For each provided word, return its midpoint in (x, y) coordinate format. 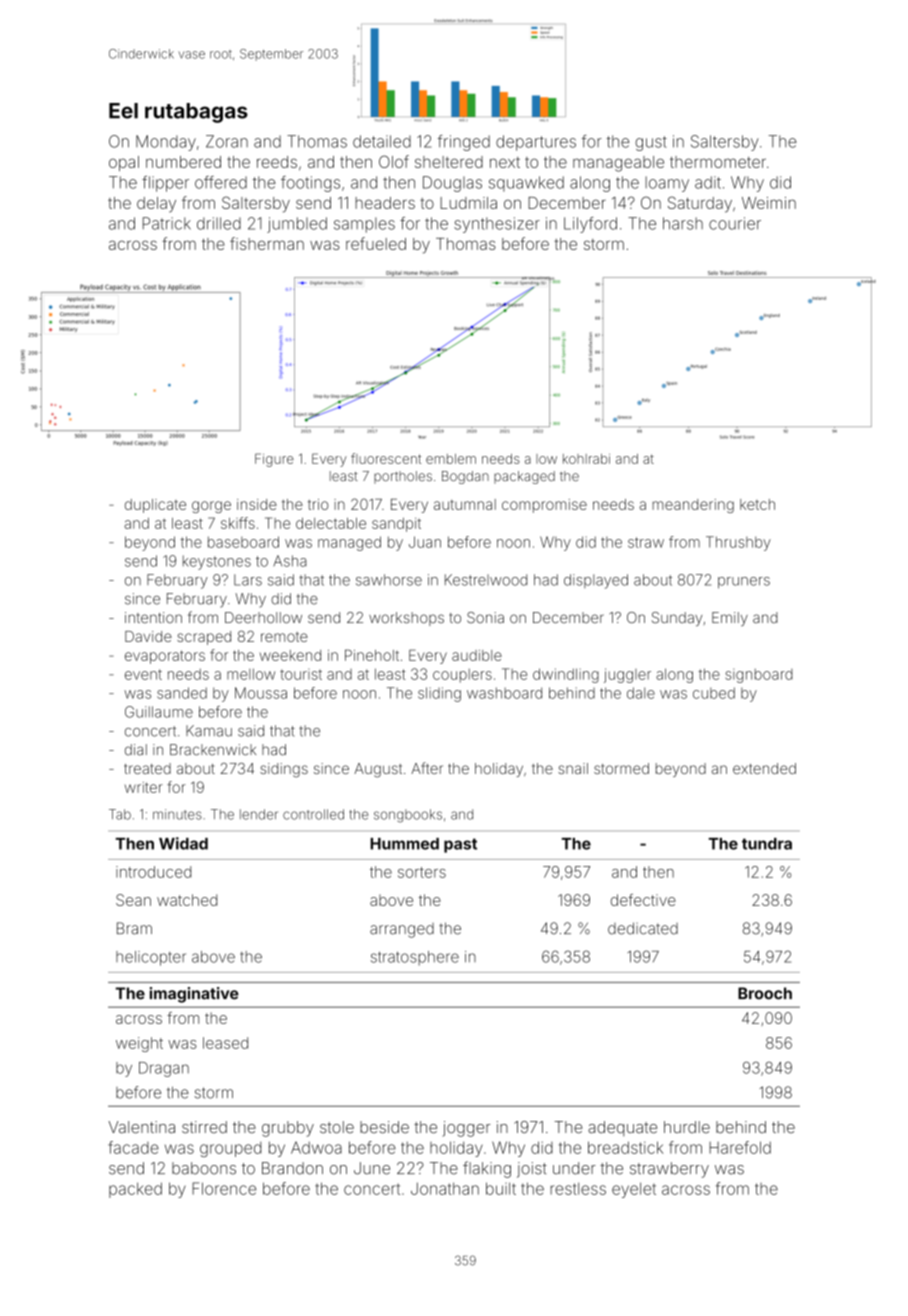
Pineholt (372, 655)
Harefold (740, 1147)
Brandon (292, 1168)
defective (643, 900)
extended (764, 768)
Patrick (167, 223)
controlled (313, 814)
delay (156, 204)
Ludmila (468, 203)
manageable (618, 164)
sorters (422, 872)
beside (384, 1127)
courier (735, 223)
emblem (451, 459)
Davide (148, 636)
